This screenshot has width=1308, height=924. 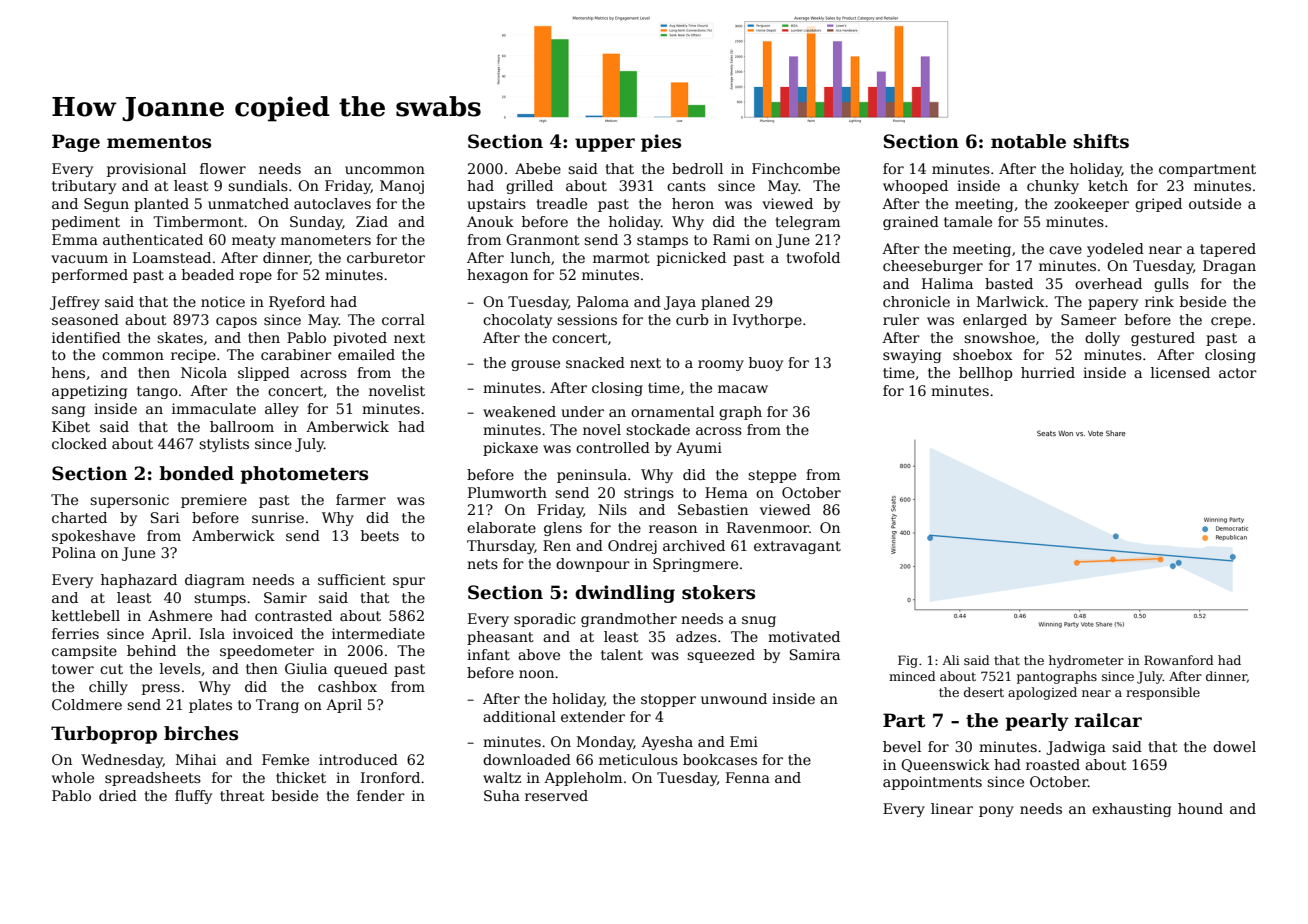 I want to click on actor, so click(x=1238, y=373).
